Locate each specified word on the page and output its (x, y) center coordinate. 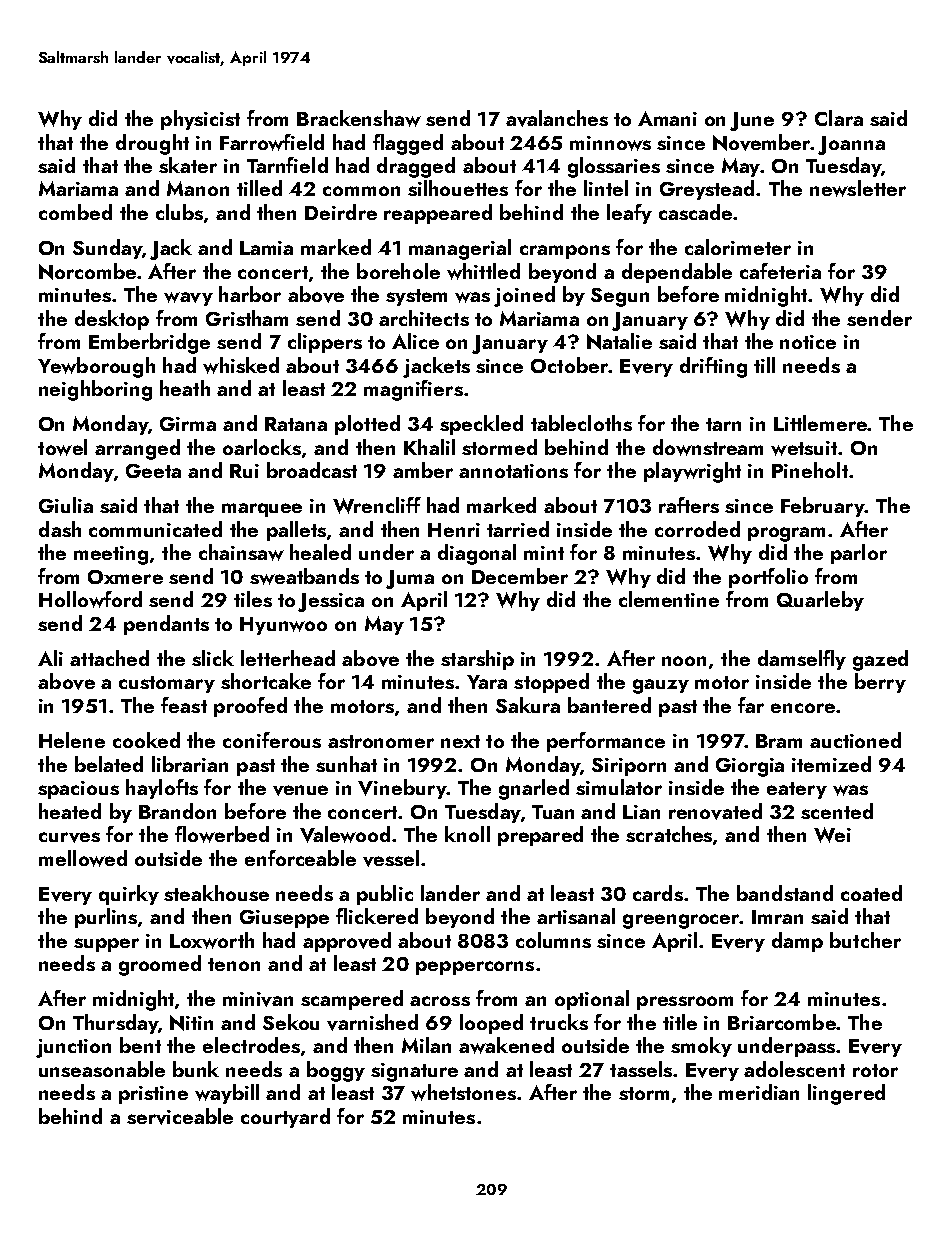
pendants (166, 625)
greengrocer (681, 921)
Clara (839, 118)
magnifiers (413, 390)
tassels (641, 1069)
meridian (759, 1092)
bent (140, 1045)
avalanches (557, 118)
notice (808, 342)
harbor (250, 294)
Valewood (345, 834)
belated (109, 764)
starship (477, 660)
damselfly (802, 660)
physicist (200, 120)
